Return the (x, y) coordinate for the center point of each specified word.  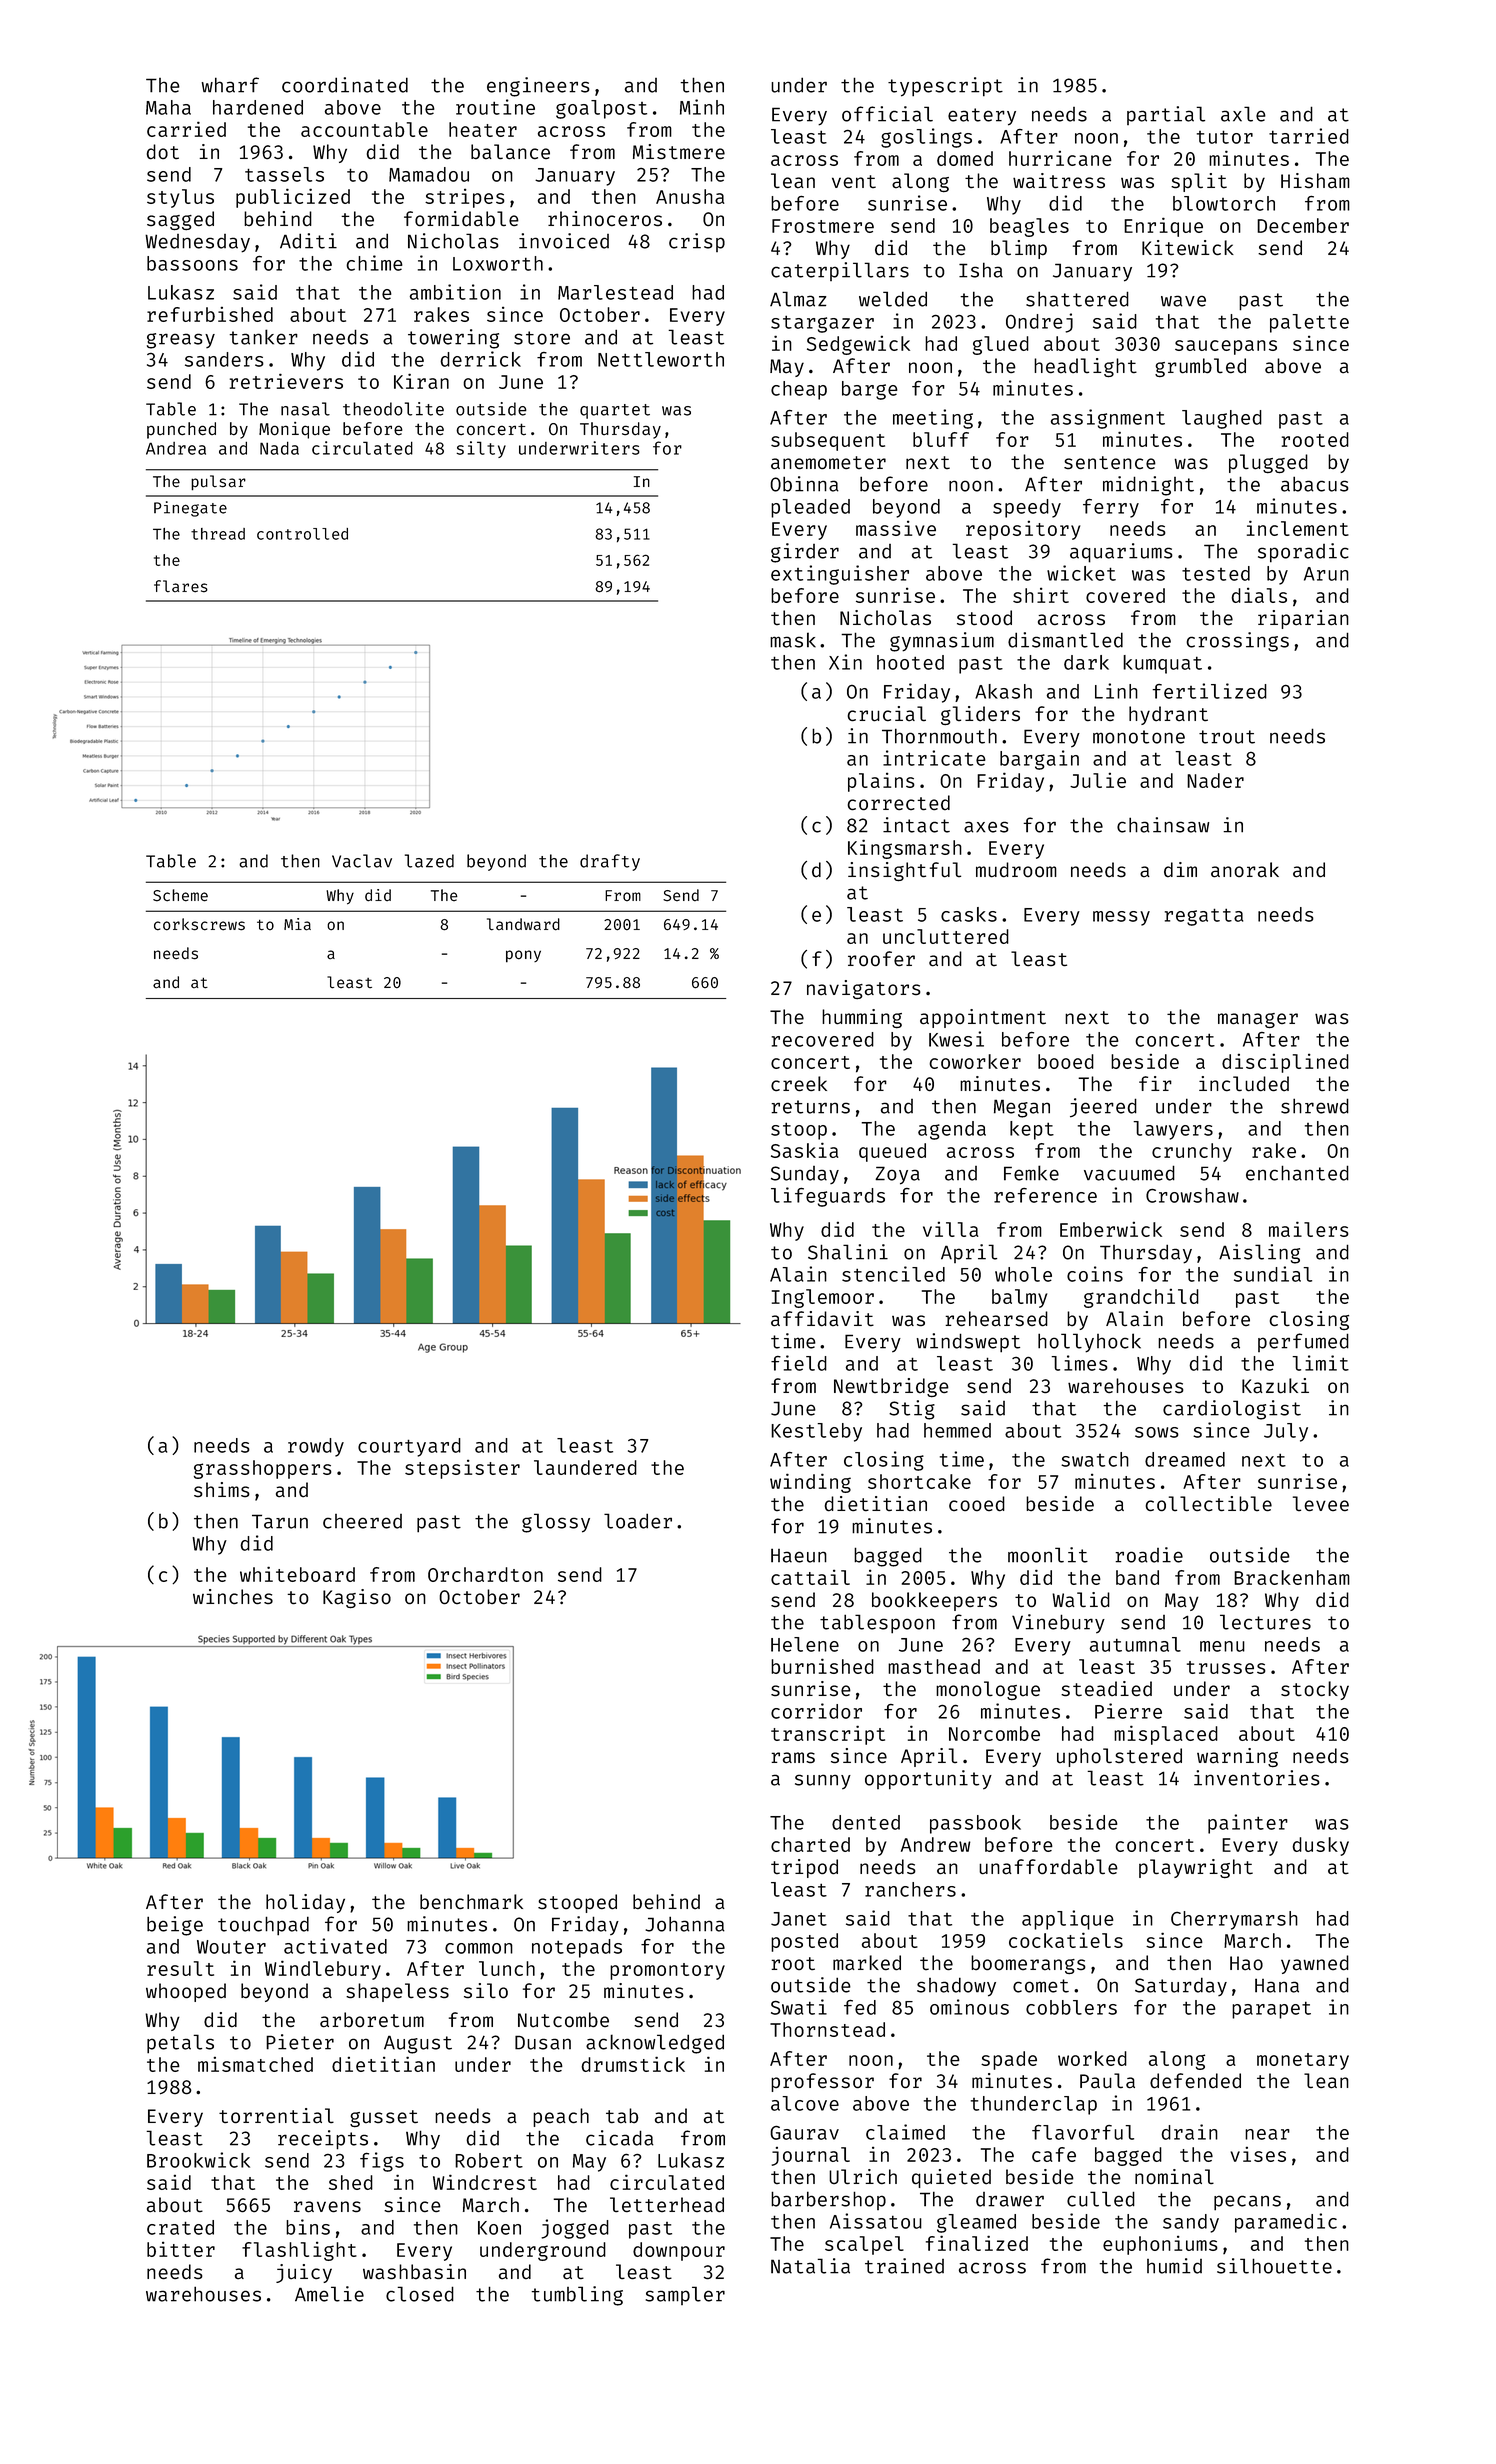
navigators (864, 989)
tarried (1309, 136)
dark (1086, 662)
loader (638, 1521)
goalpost (601, 109)
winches (233, 1596)
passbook (975, 1824)
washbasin (414, 2272)
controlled (302, 534)
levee (1321, 1503)
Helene (805, 1644)
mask (793, 640)
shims (222, 1489)
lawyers (1173, 1130)
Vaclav (362, 861)
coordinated (345, 85)
